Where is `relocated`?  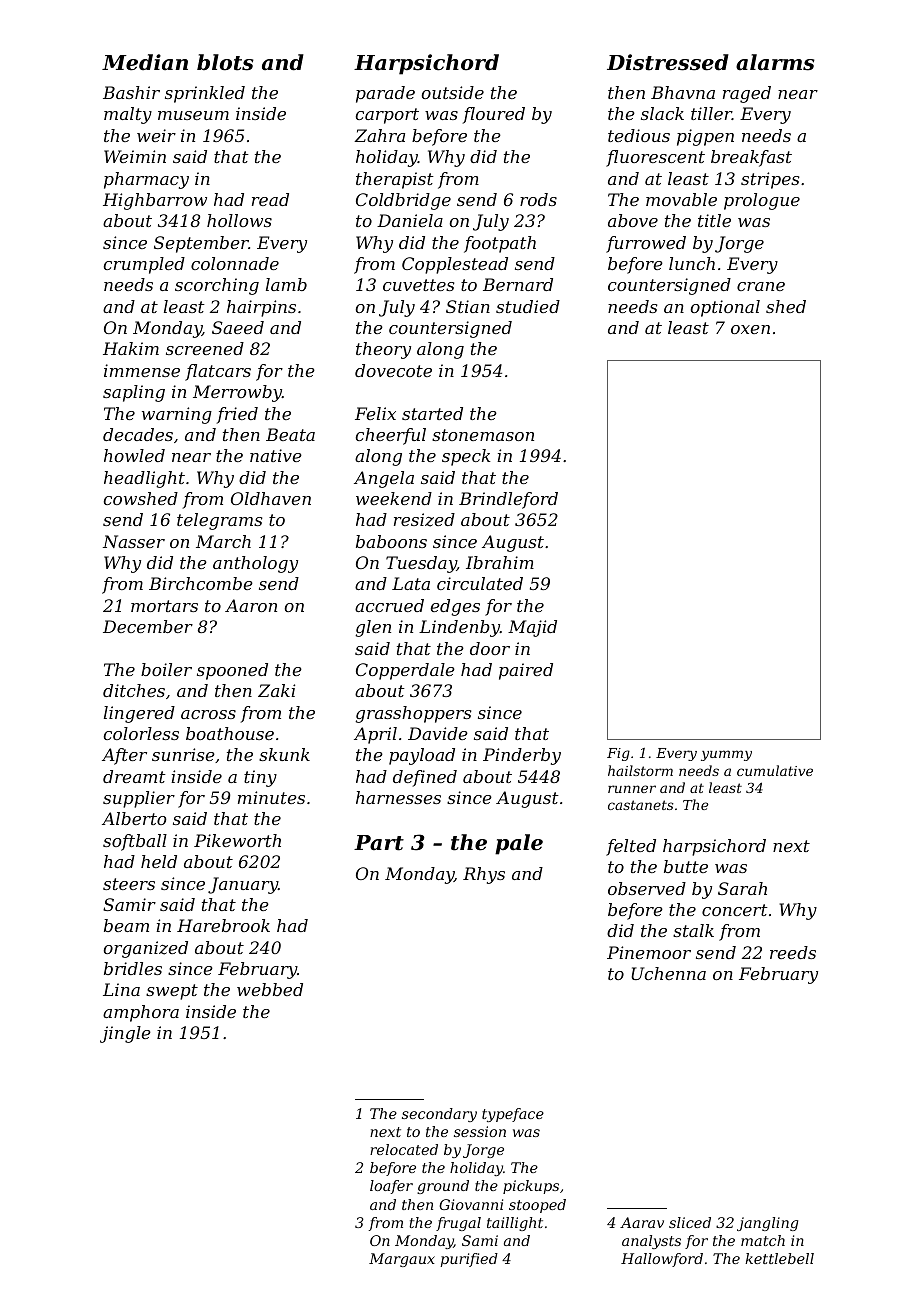 relocated is located at coordinates (404, 1149).
